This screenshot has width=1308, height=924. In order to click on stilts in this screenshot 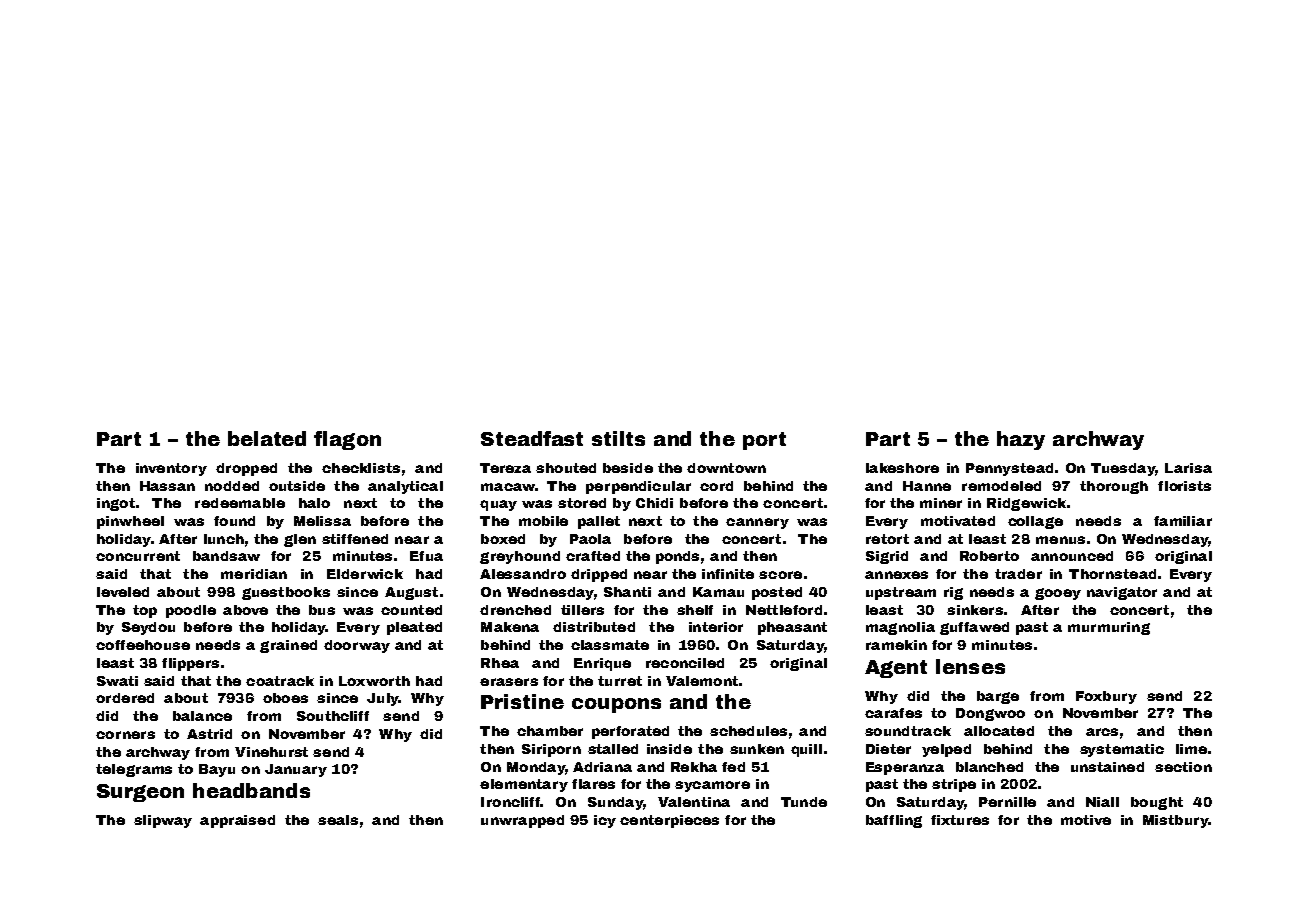, I will do `click(618, 438)`.
